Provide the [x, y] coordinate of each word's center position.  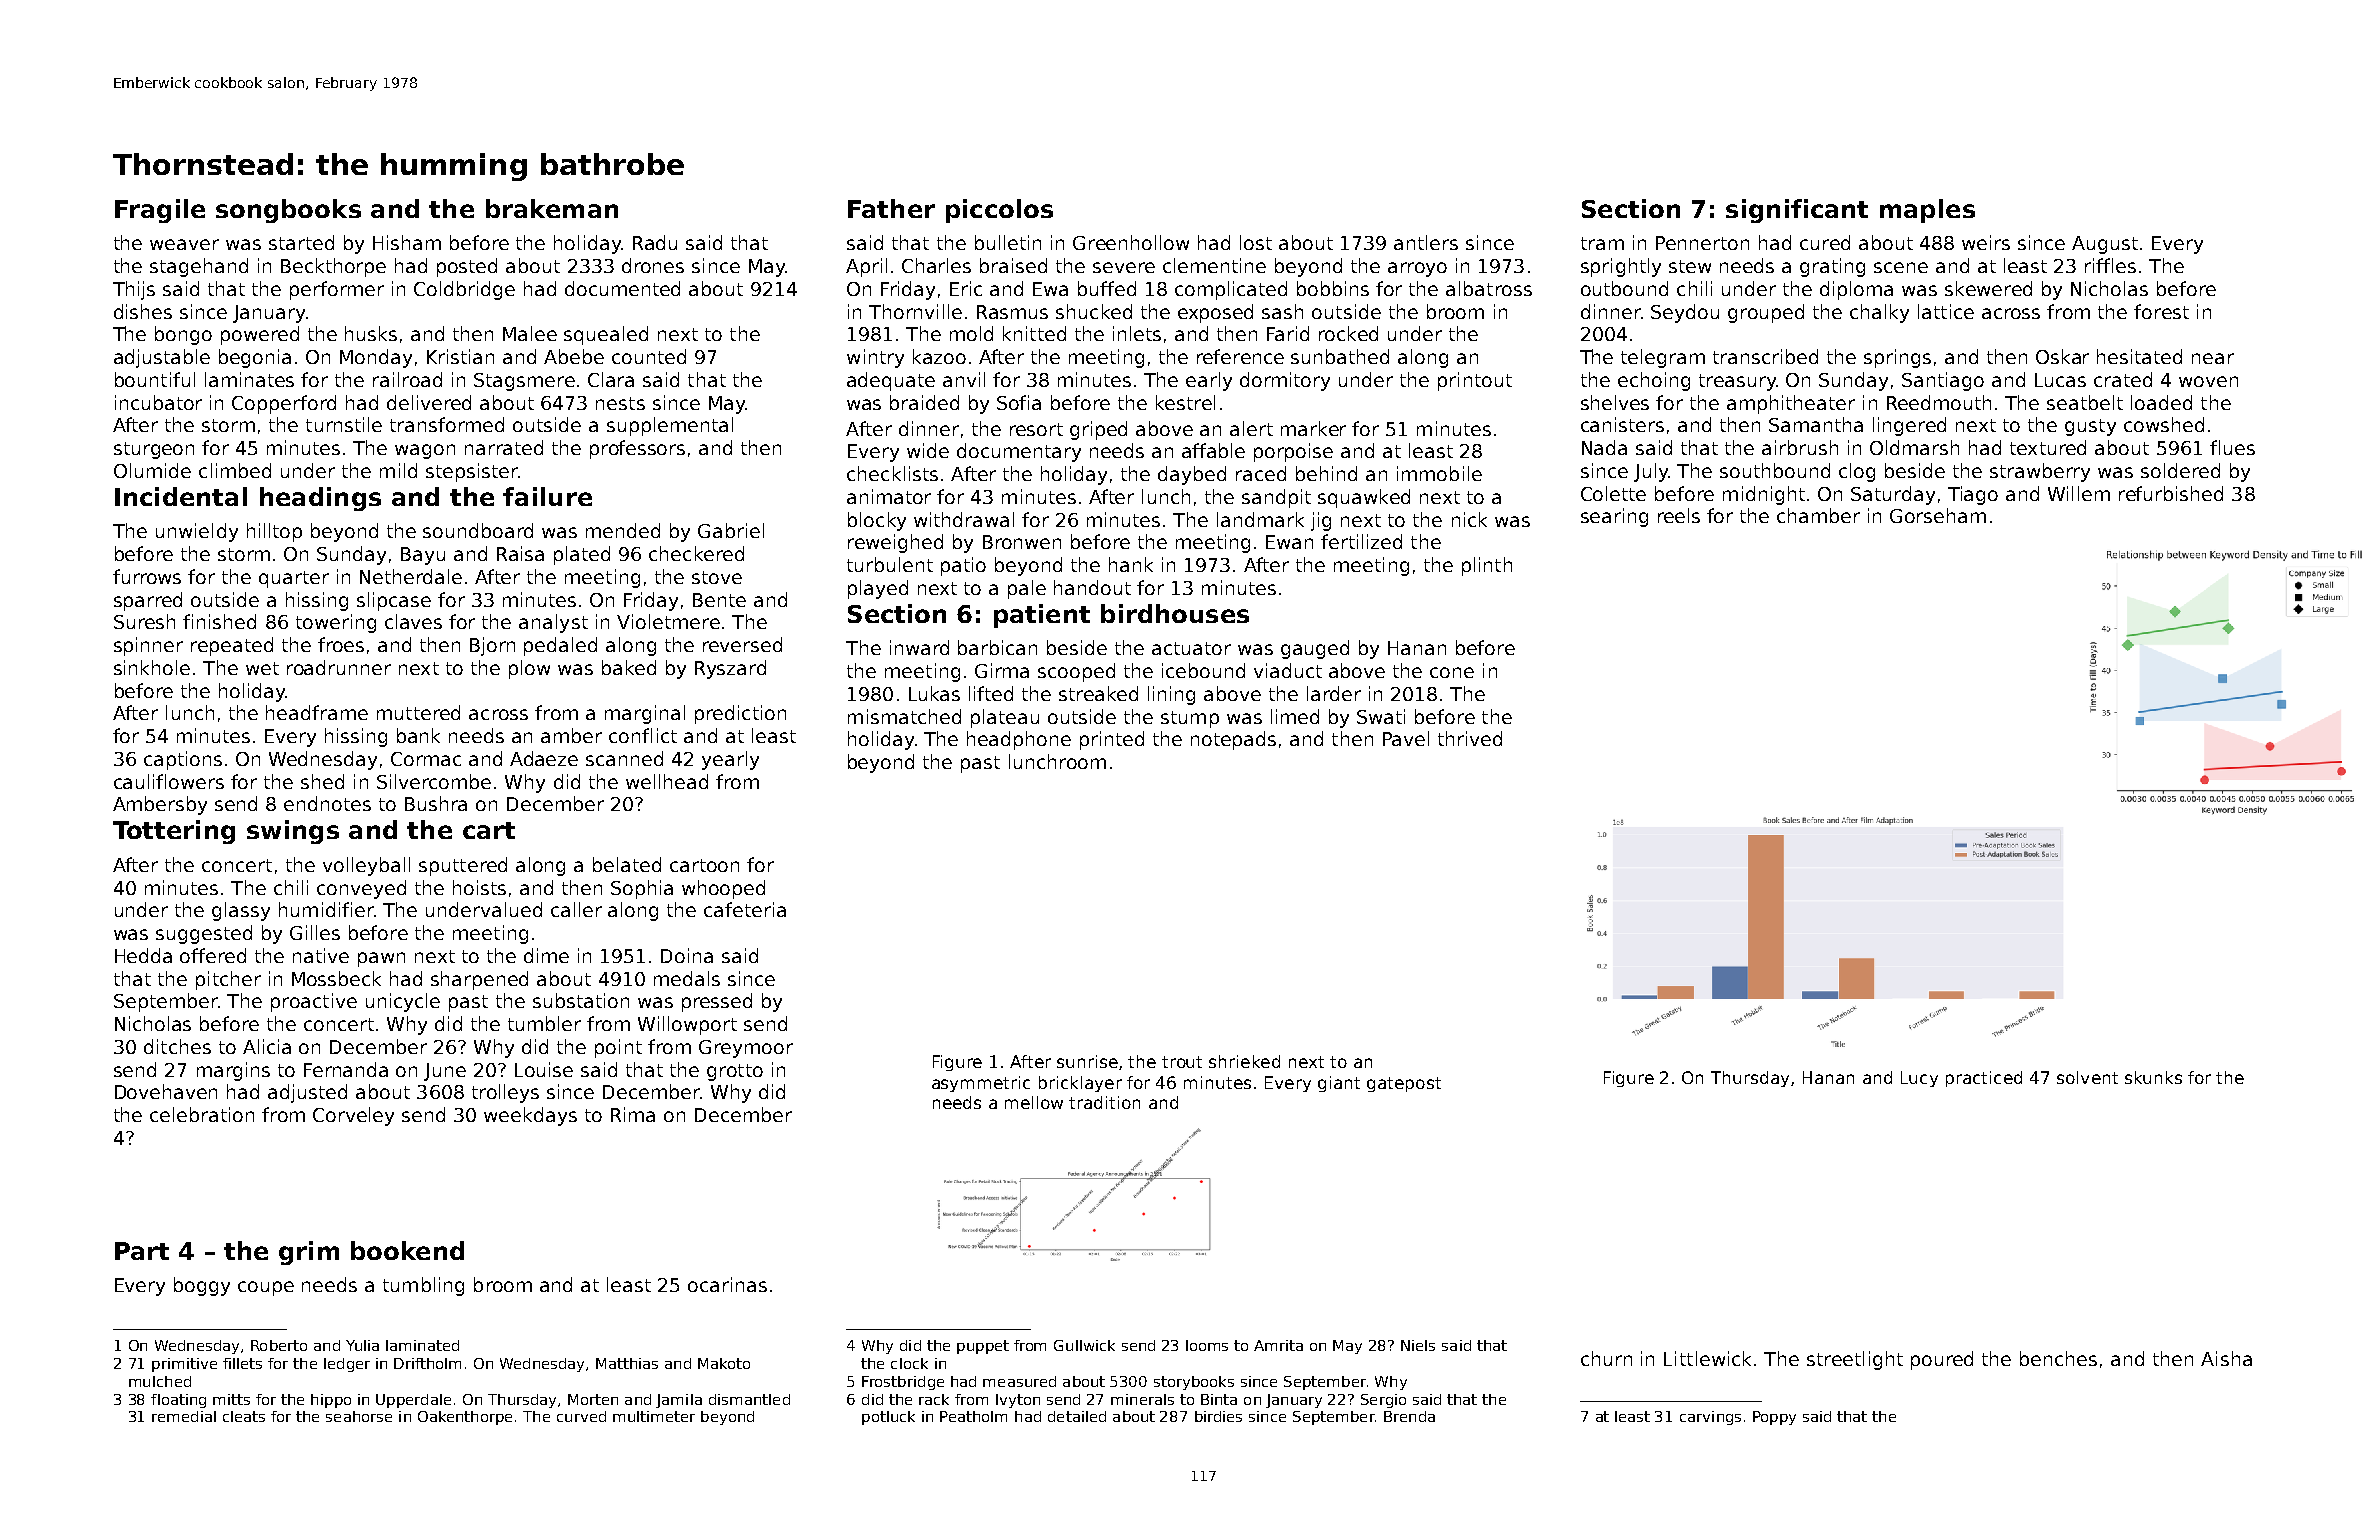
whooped [723, 889]
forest [2161, 311]
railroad [407, 379]
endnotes [327, 803]
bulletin [1008, 242]
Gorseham [1938, 515]
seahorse [359, 1416]
